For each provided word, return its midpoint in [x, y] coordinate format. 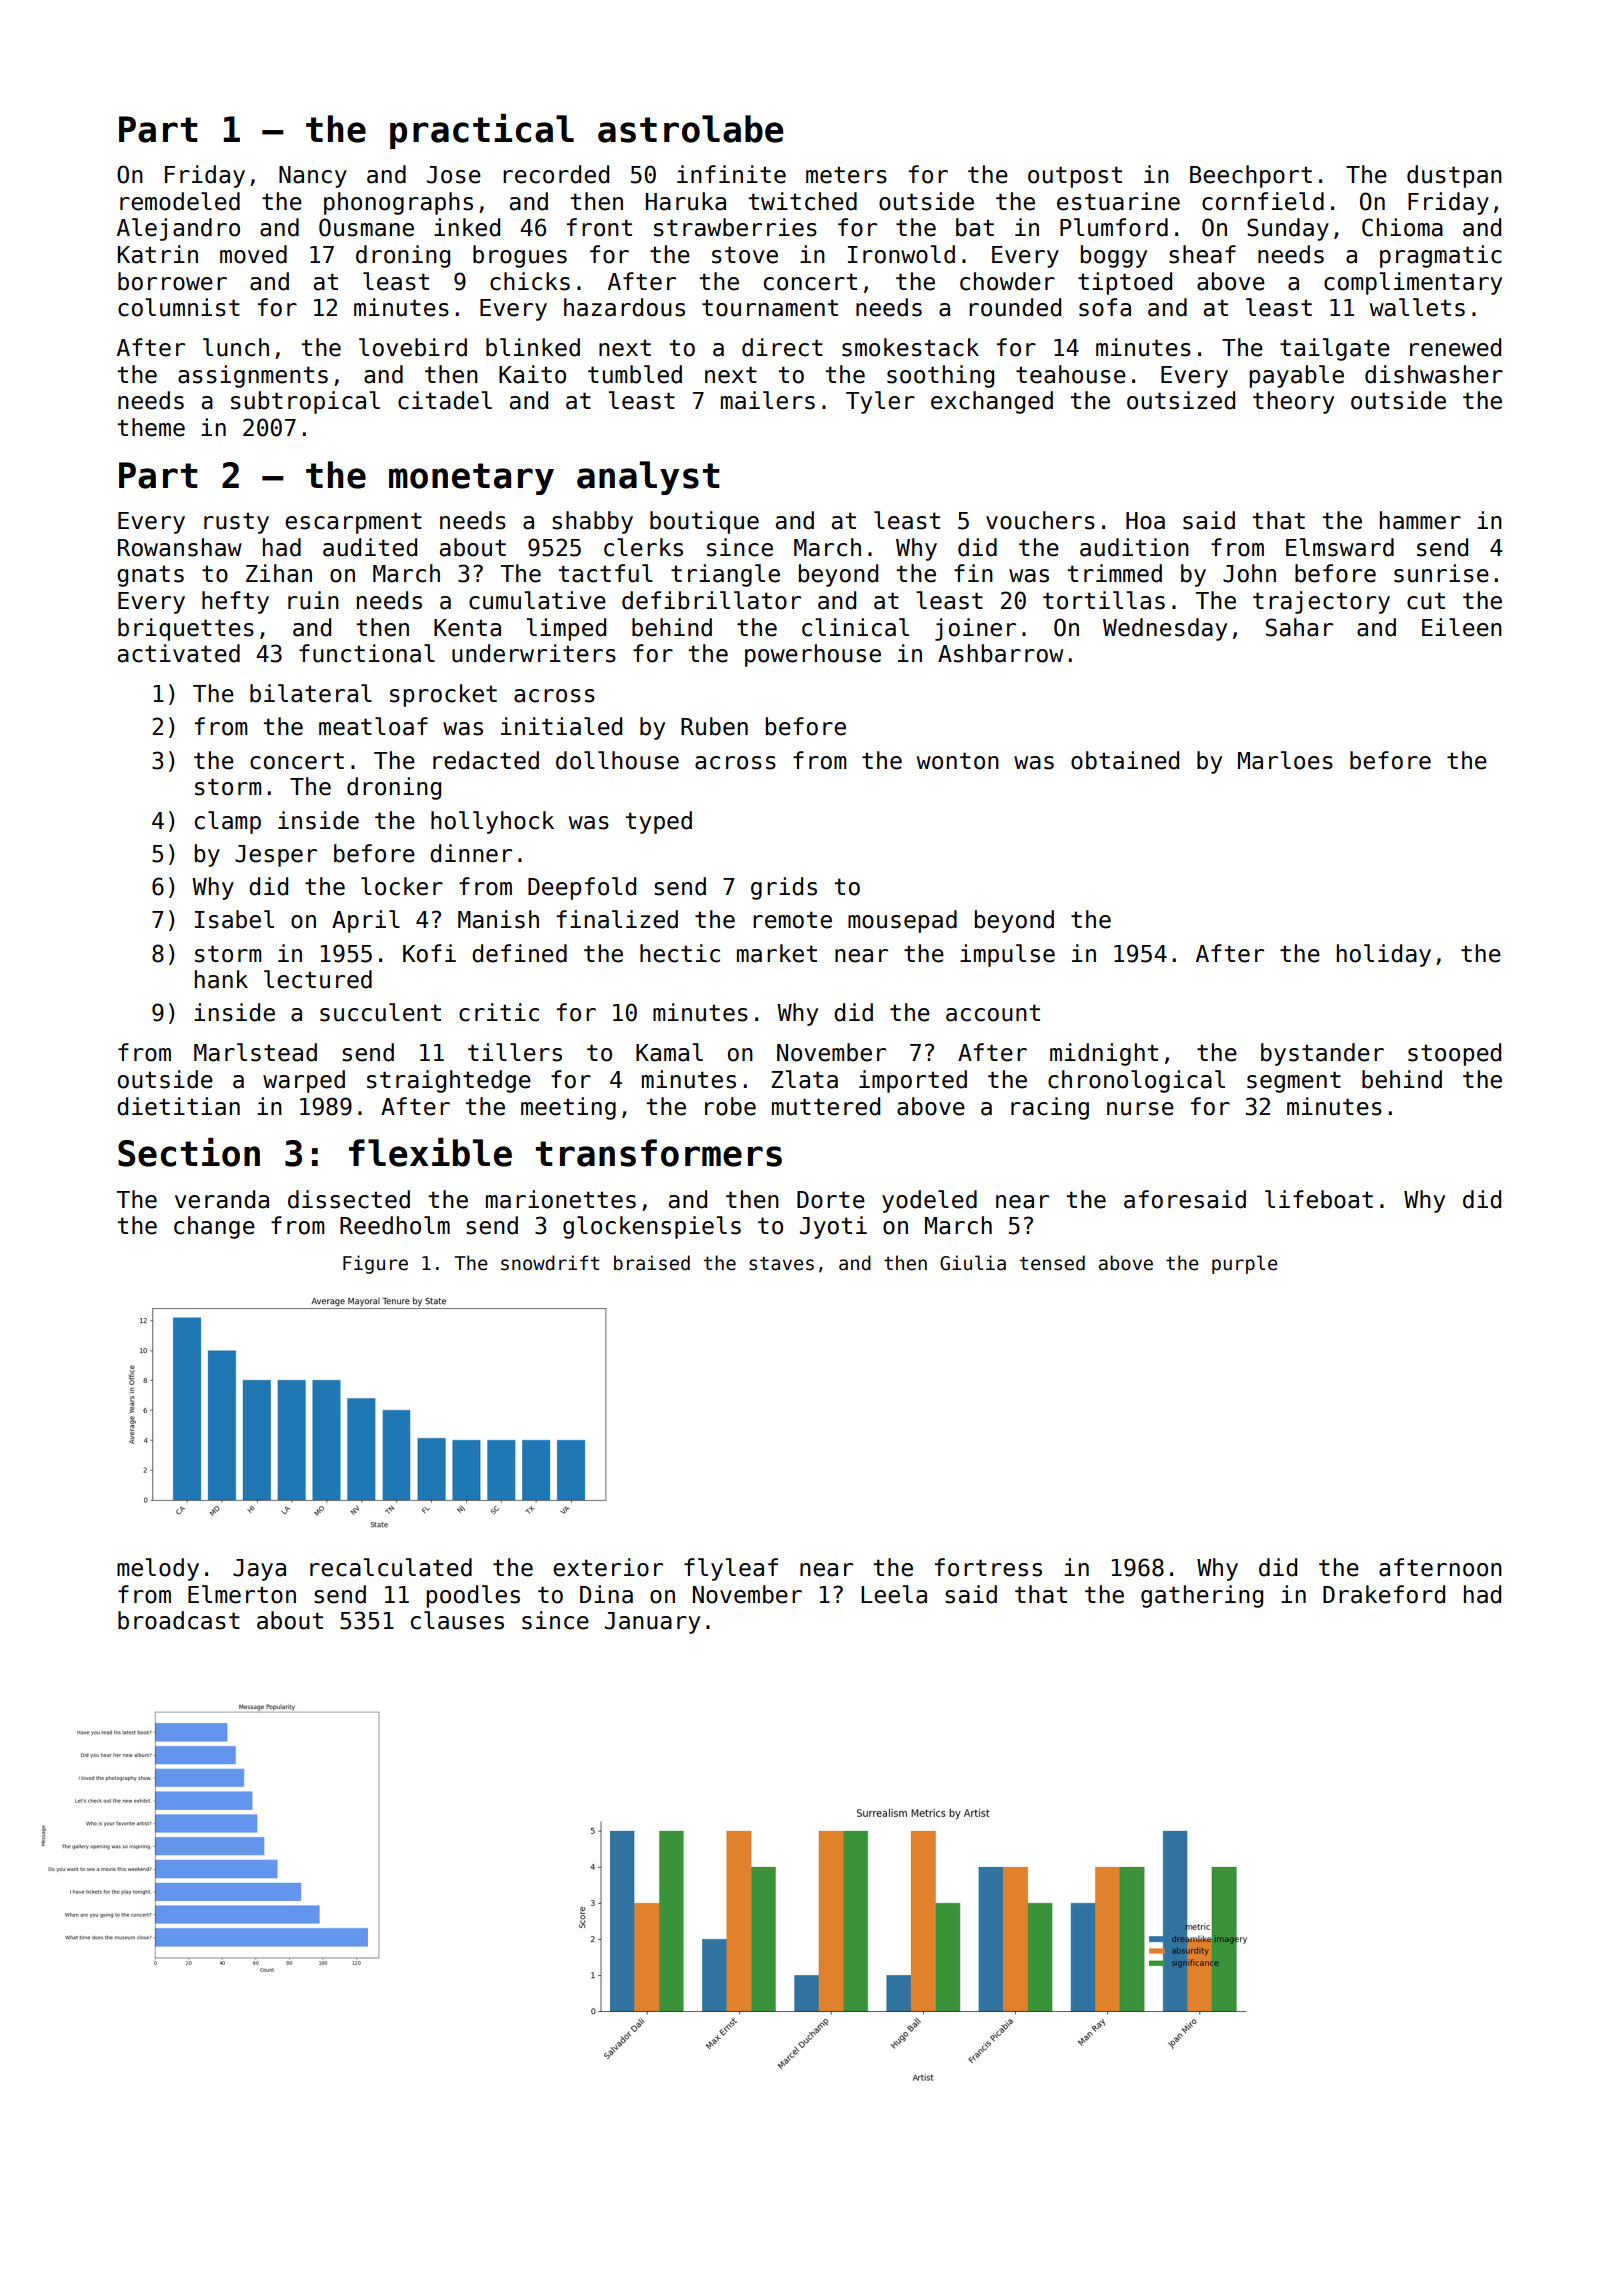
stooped [1454, 1054]
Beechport [1251, 176]
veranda [222, 1199]
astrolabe [690, 129]
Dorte [831, 1200]
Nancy [313, 177]
